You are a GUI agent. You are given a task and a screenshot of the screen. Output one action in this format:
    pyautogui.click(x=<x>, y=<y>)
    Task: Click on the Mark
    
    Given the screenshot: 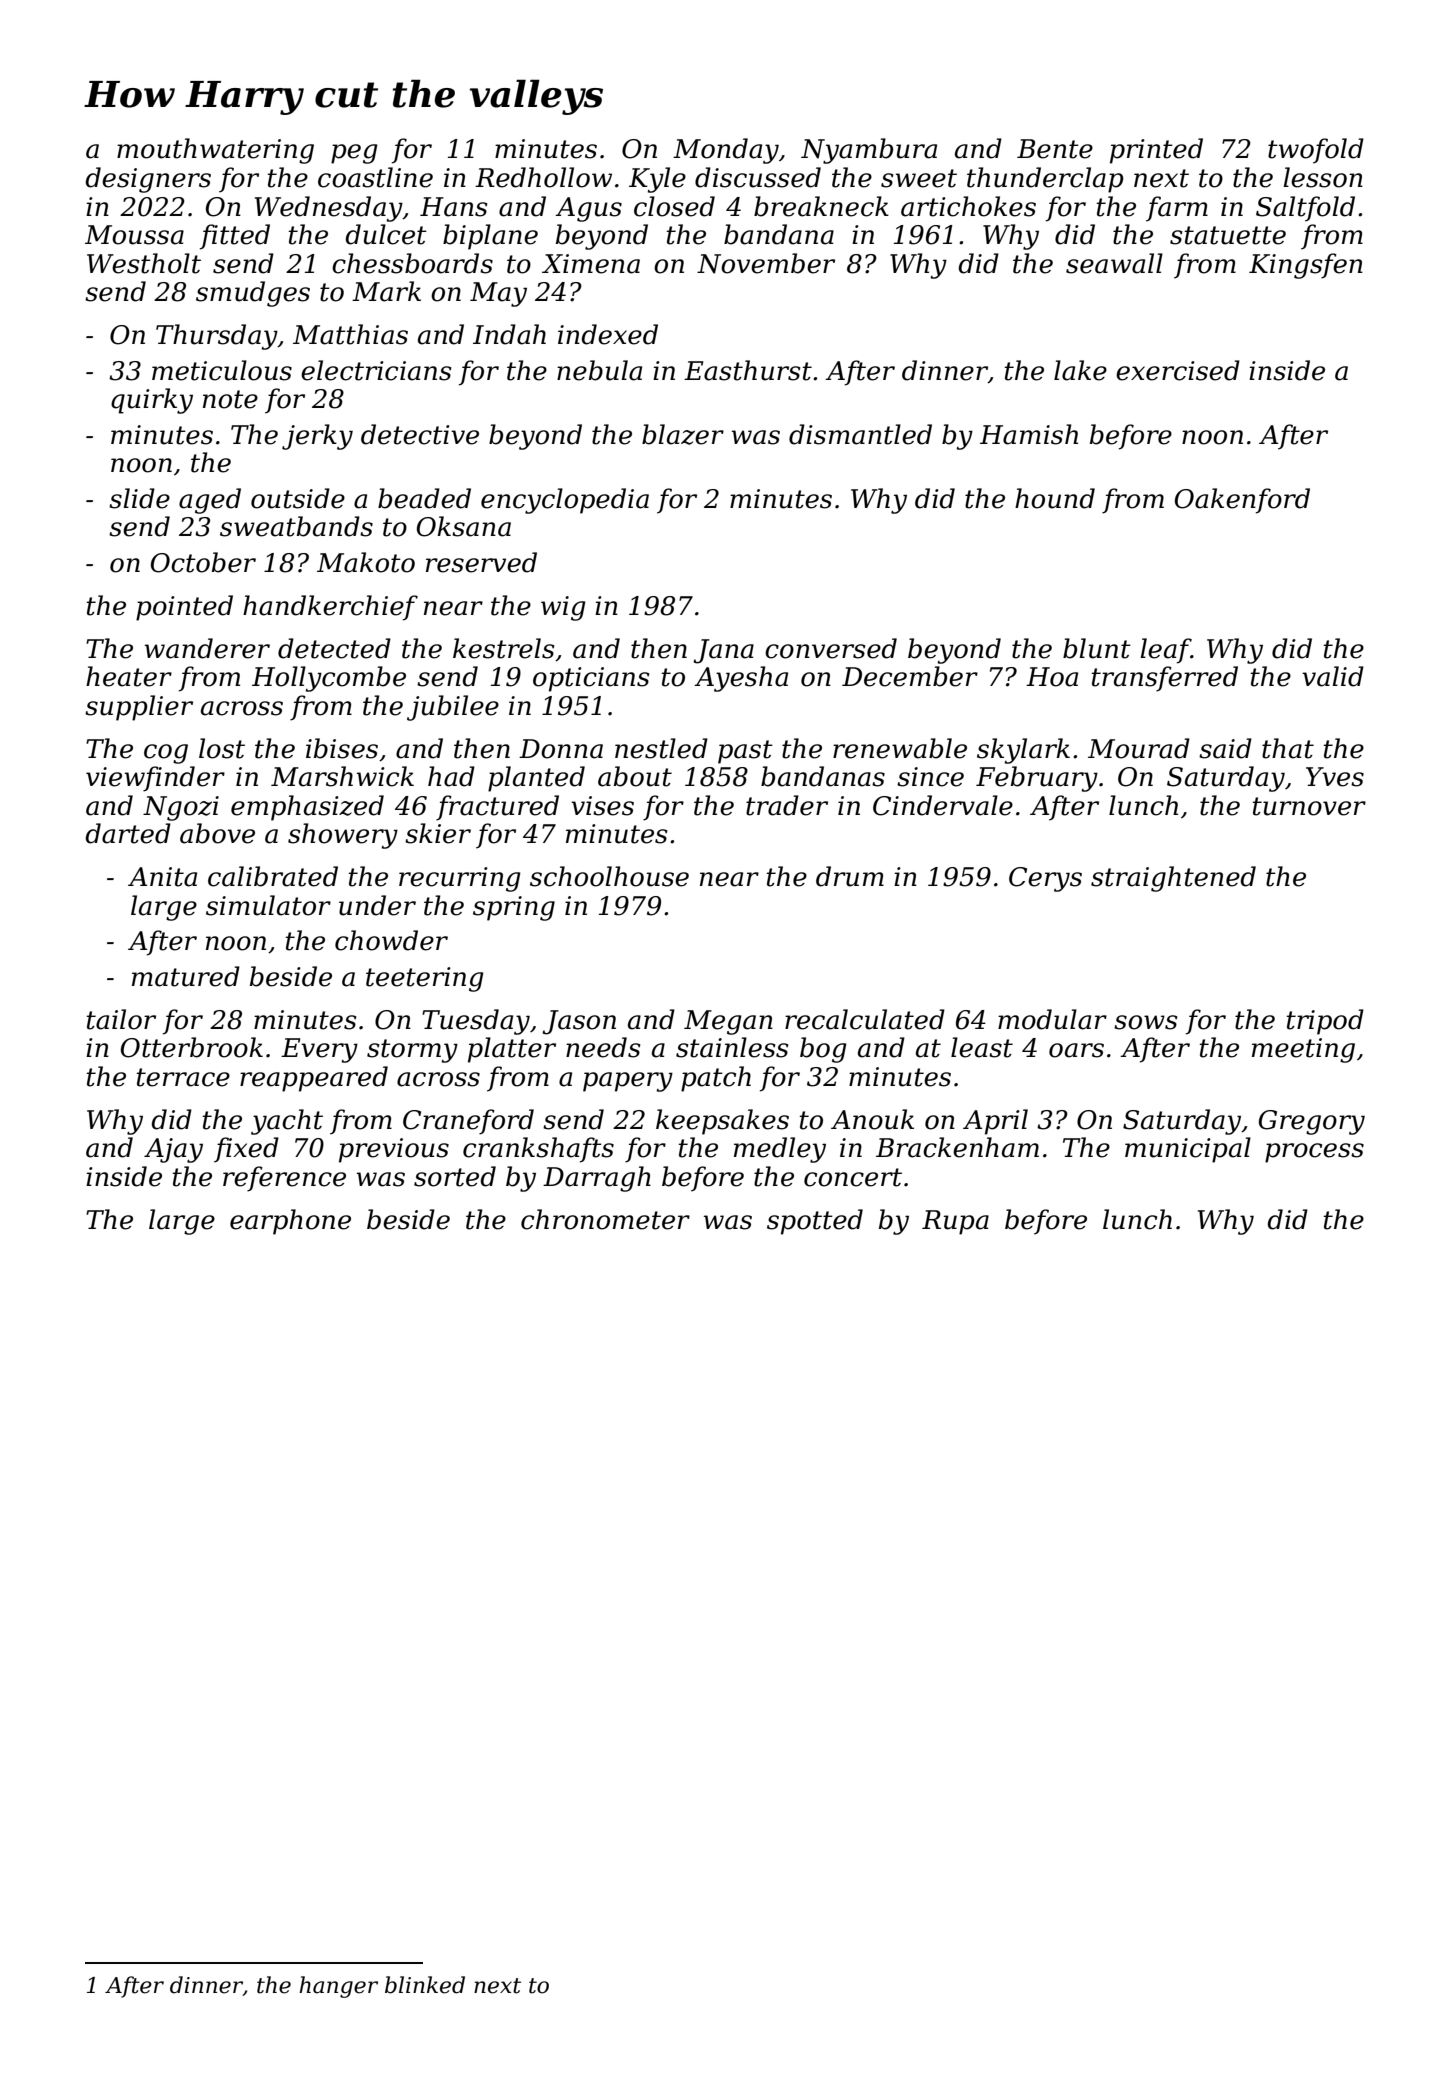 What is the action you would take?
    pyautogui.click(x=386, y=291)
